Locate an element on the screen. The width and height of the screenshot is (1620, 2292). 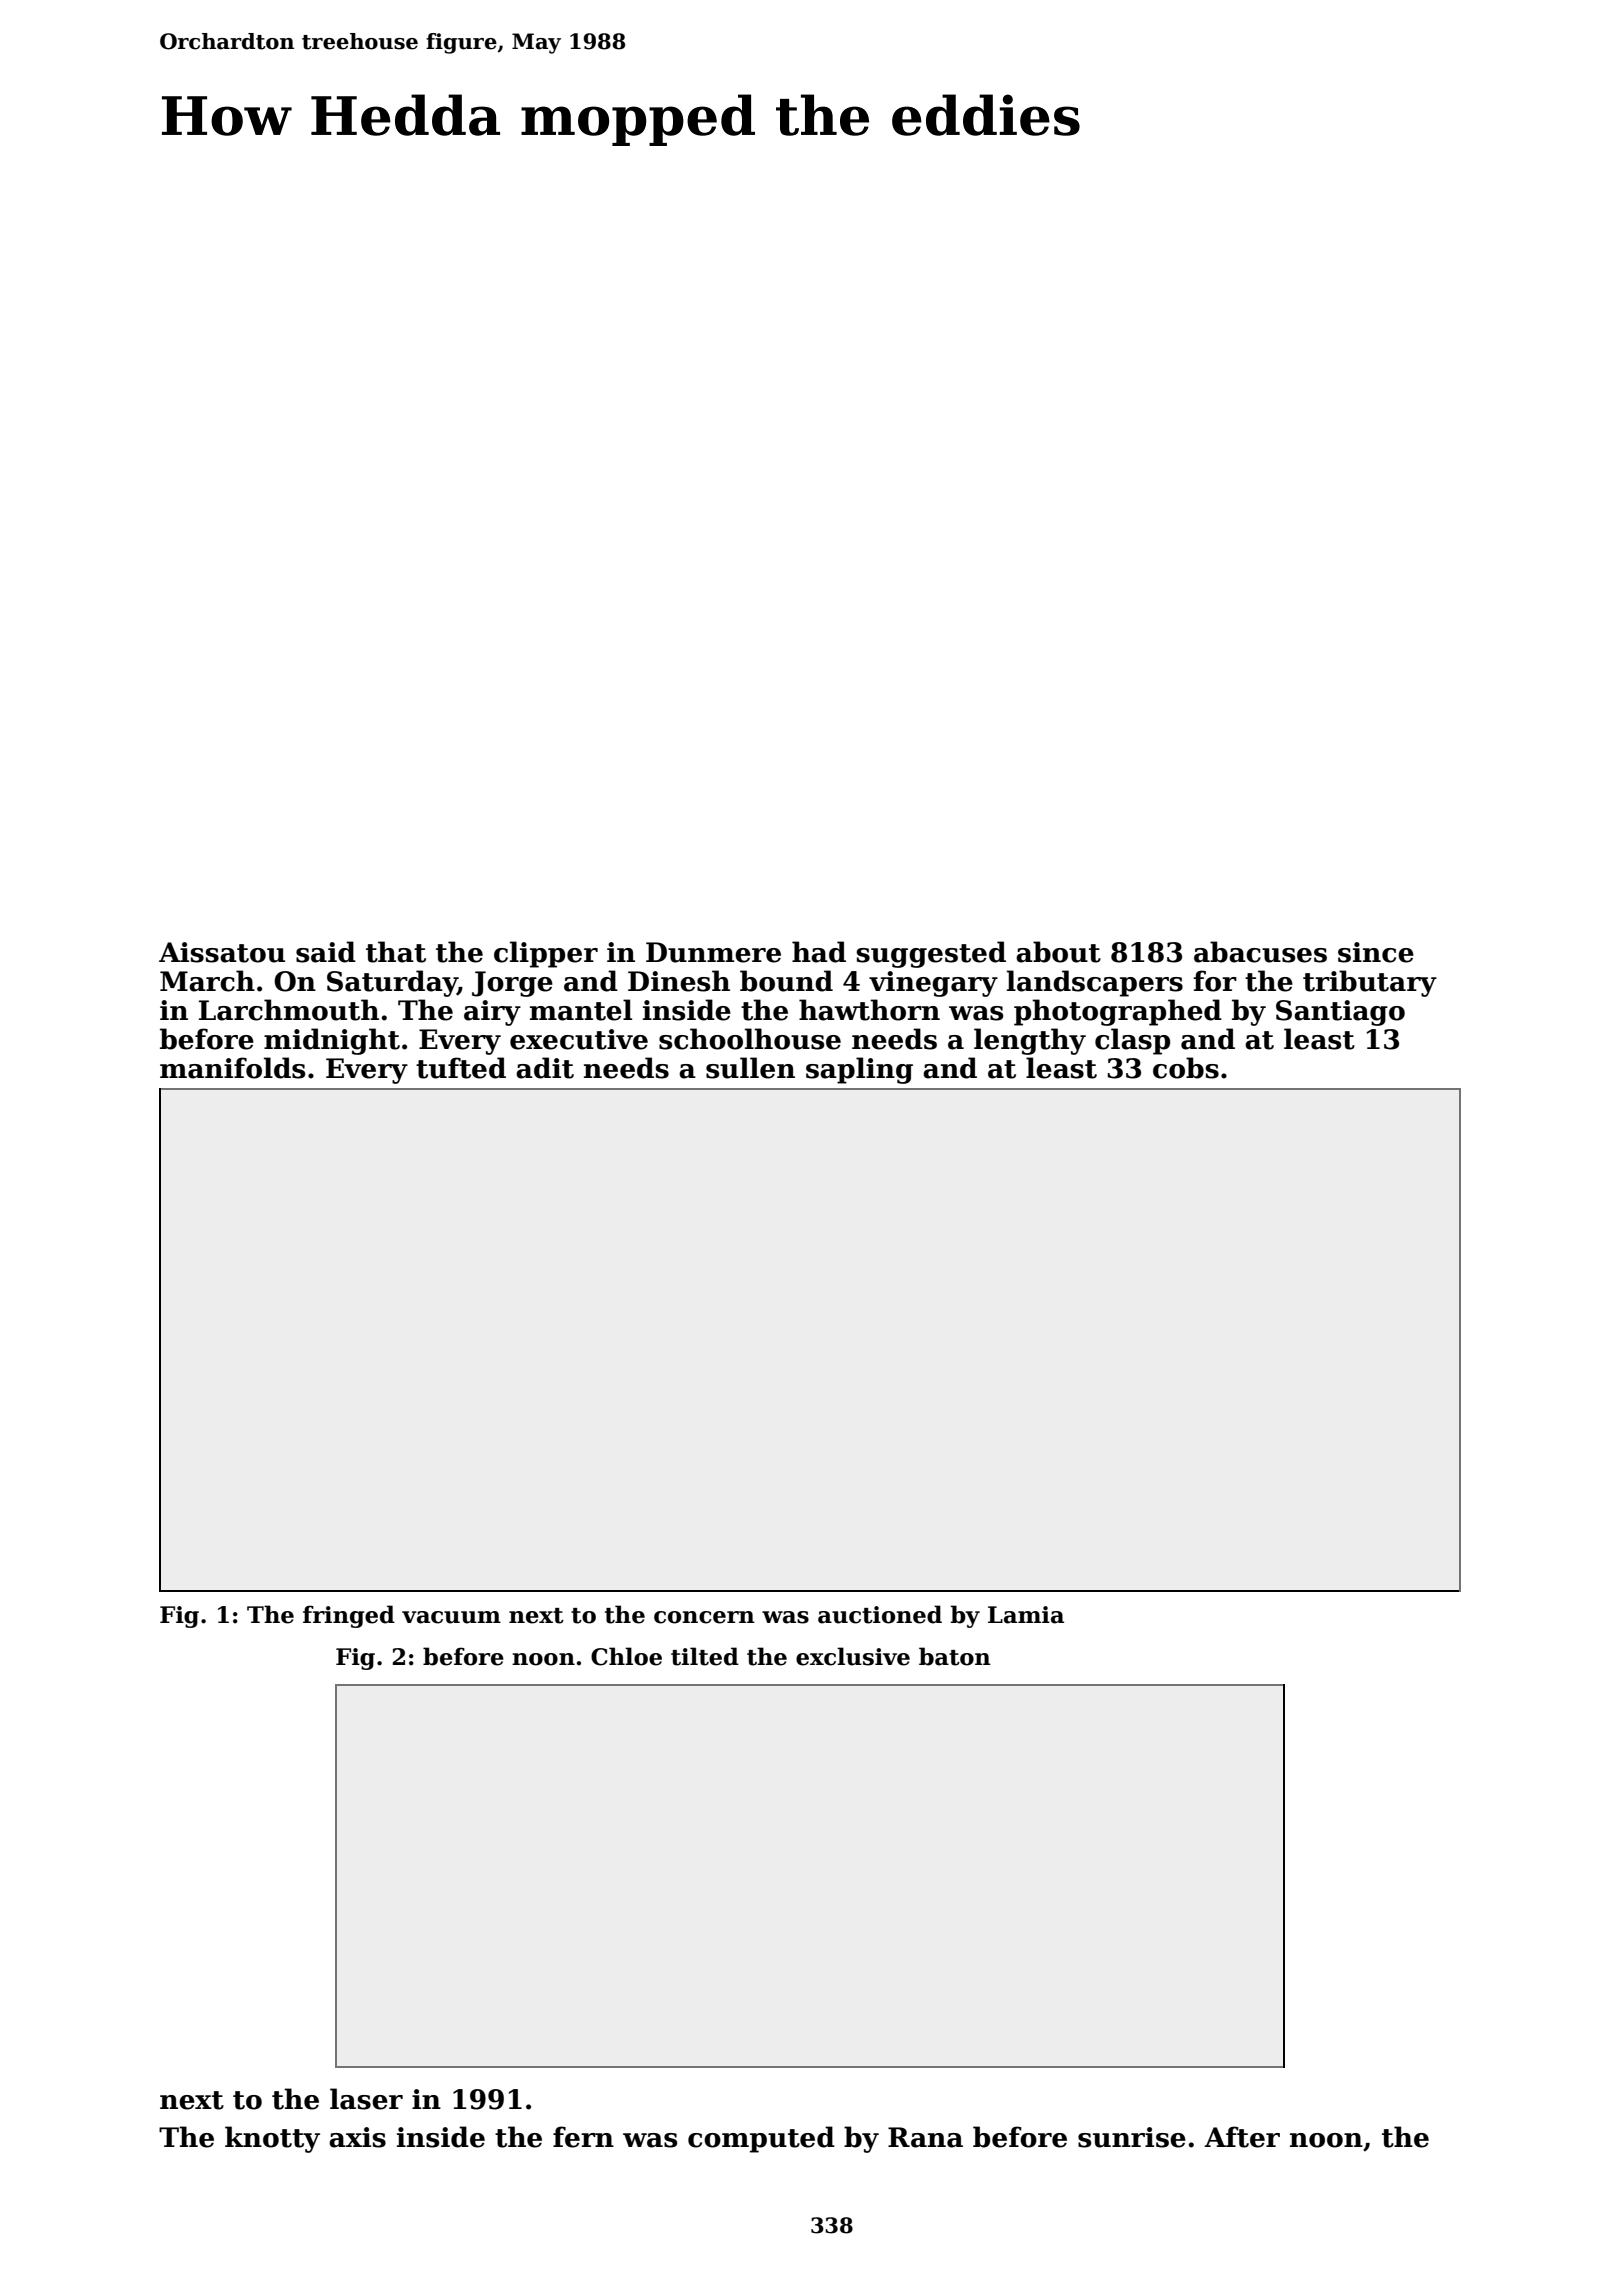
fern is located at coordinates (583, 2137).
